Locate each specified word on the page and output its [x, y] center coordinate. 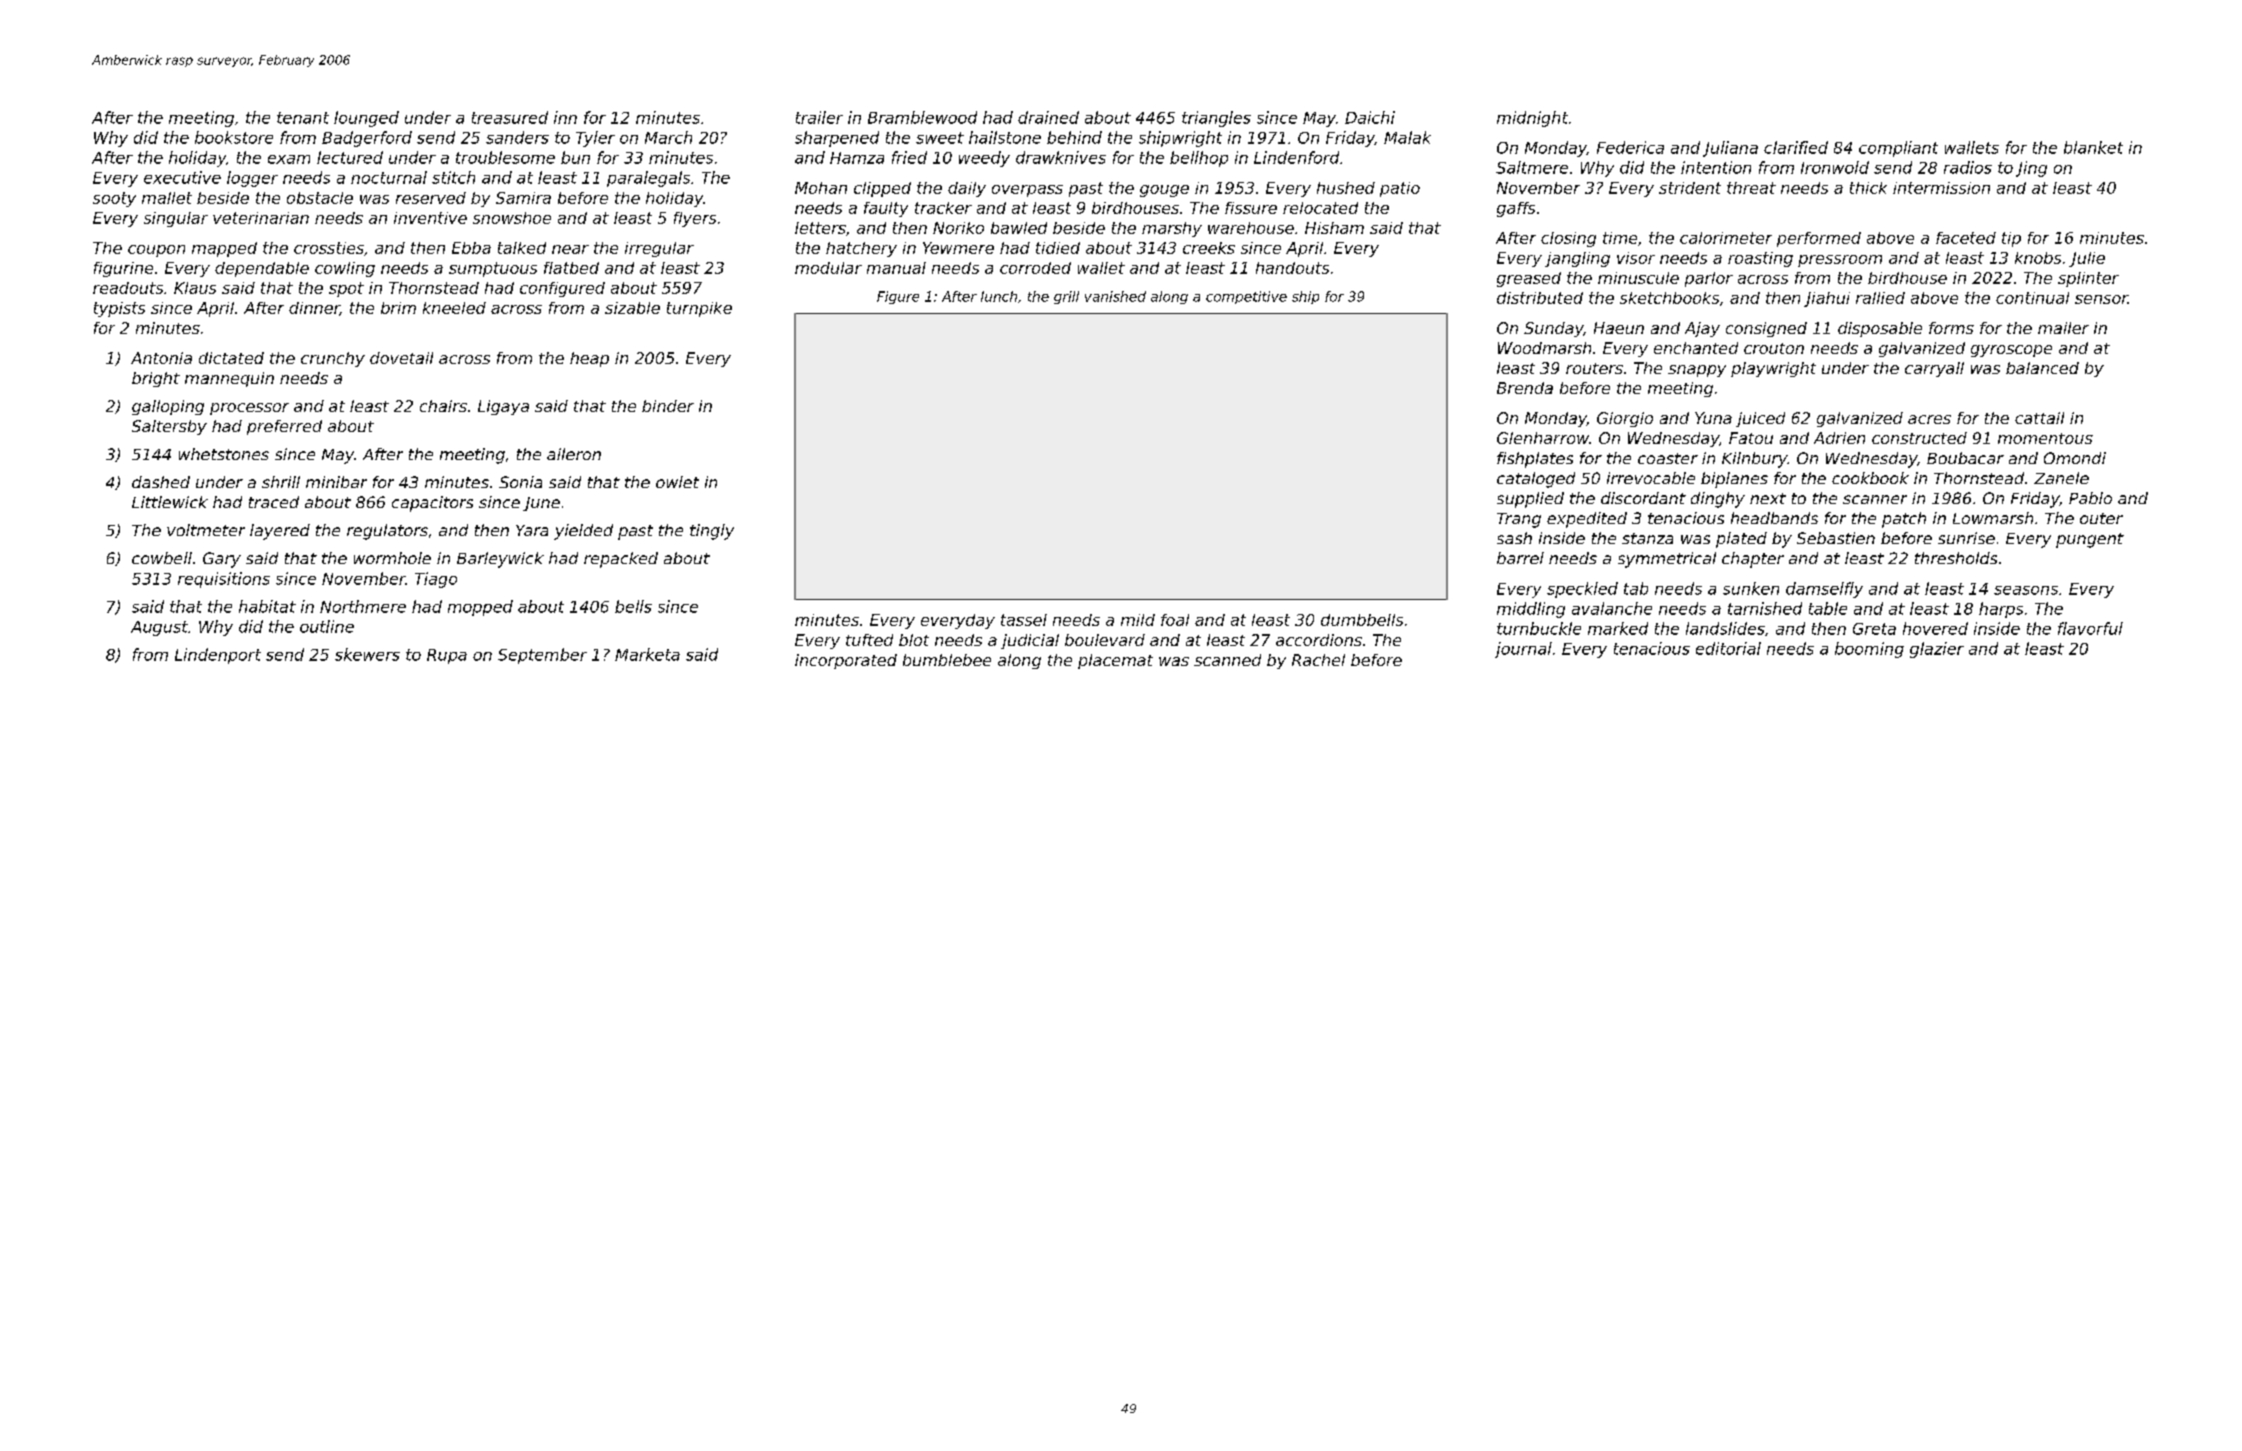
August [159, 628]
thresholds [1956, 558]
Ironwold [1835, 167]
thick [1868, 188]
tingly [712, 532]
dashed [161, 482]
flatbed [571, 268]
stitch [453, 177]
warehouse [1251, 228]
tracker [943, 208]
